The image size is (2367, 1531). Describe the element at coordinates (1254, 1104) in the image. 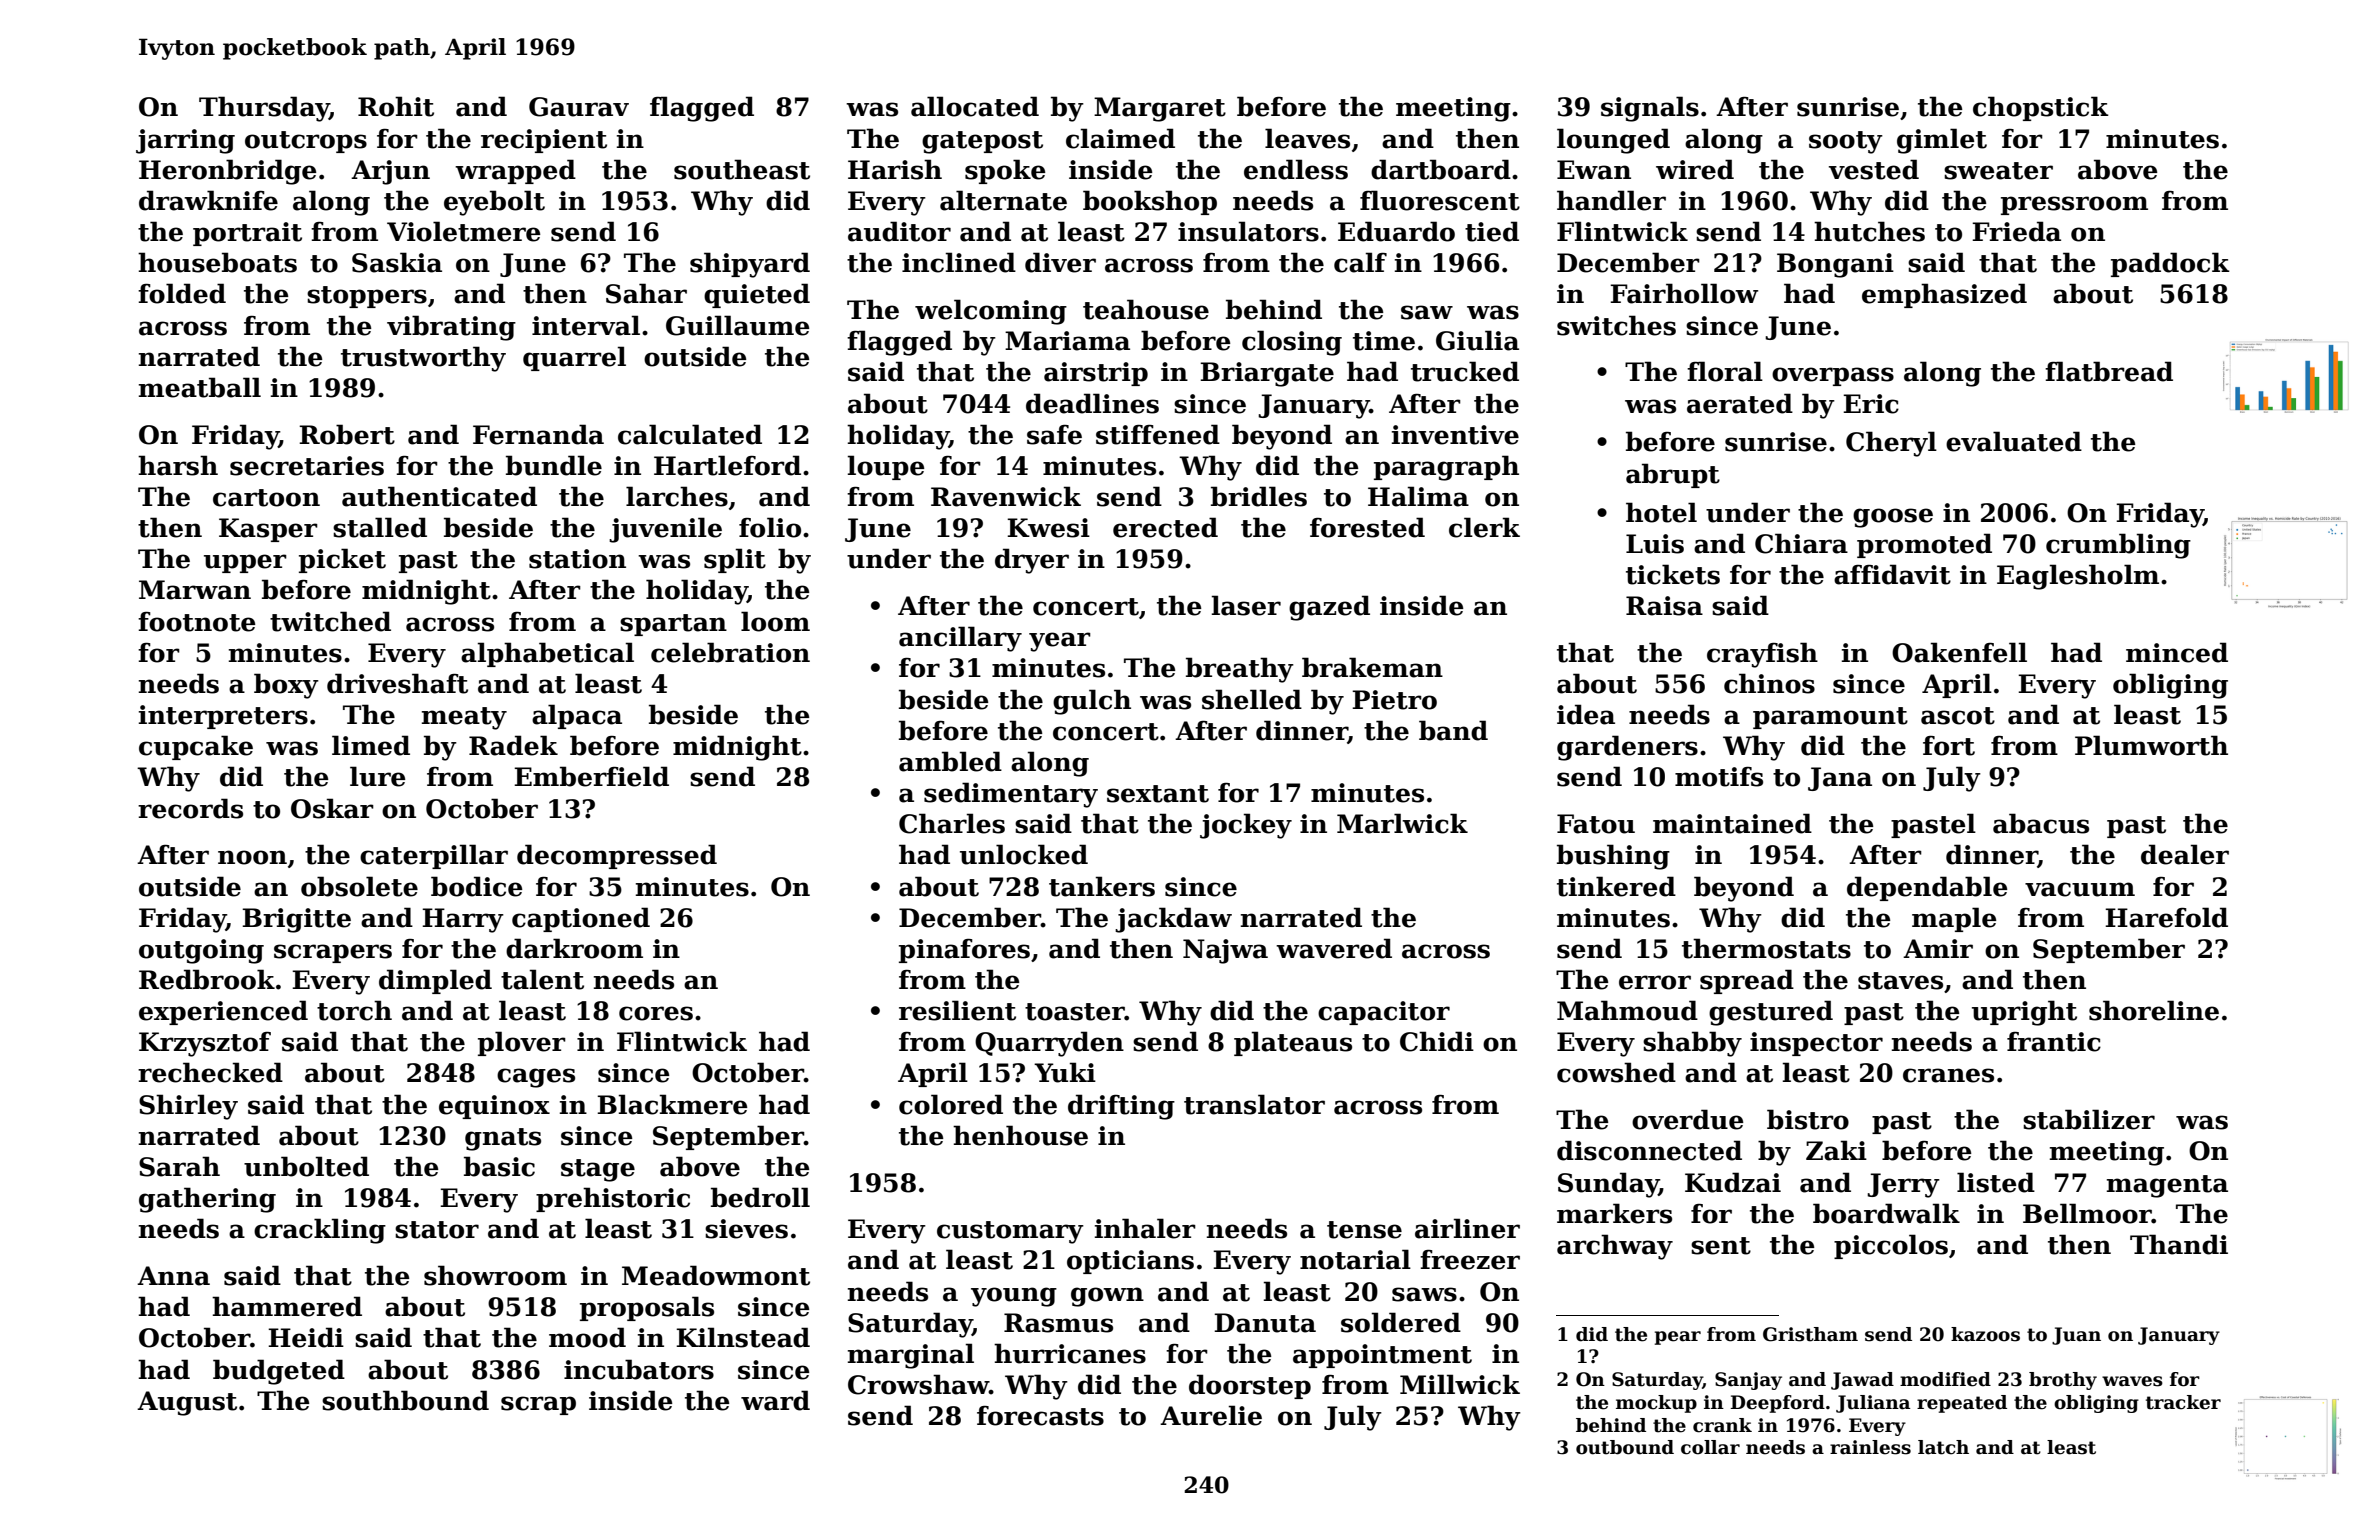

I see `translator` at that location.
